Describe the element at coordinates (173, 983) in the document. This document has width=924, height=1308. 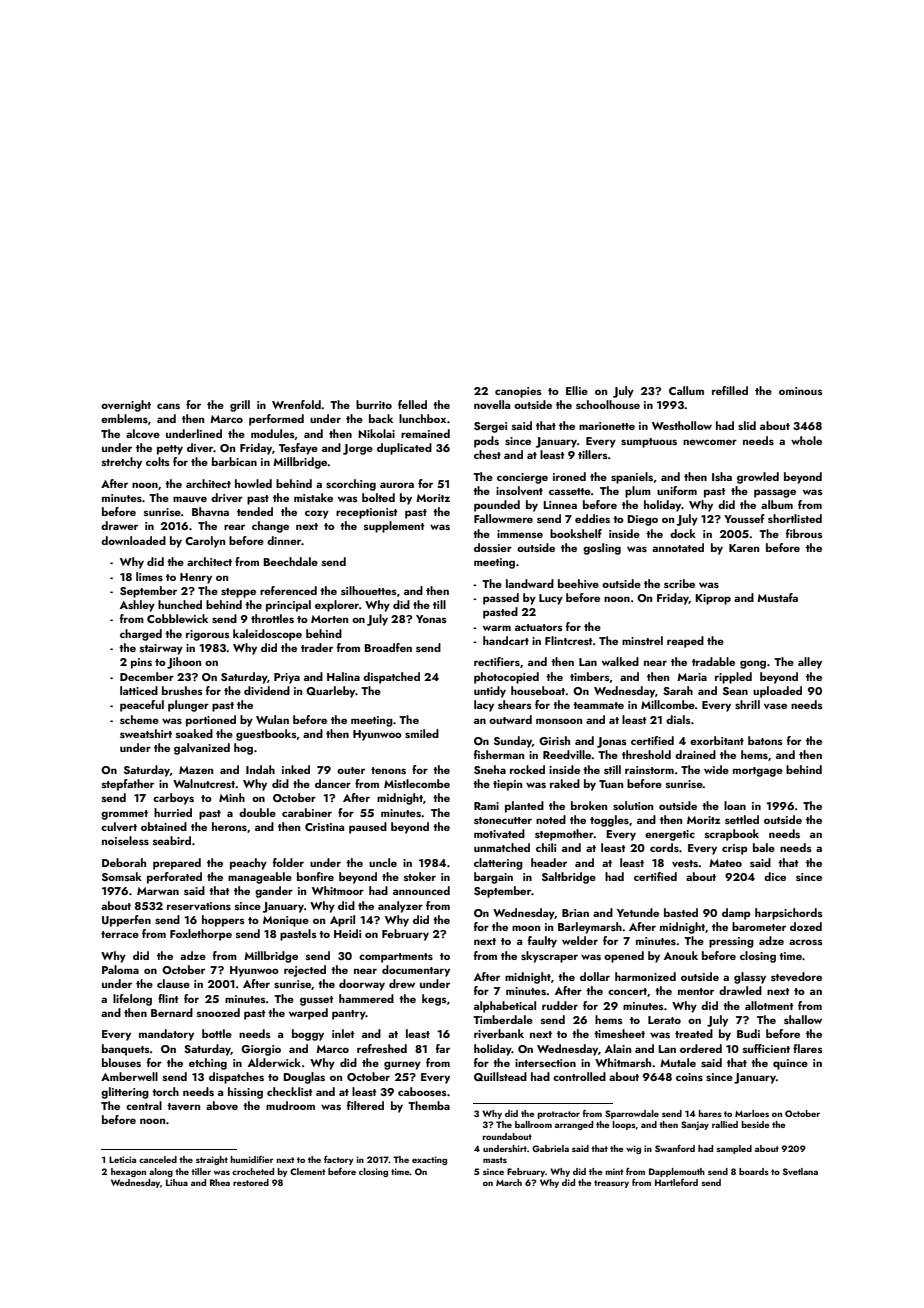
I see `clause` at that location.
